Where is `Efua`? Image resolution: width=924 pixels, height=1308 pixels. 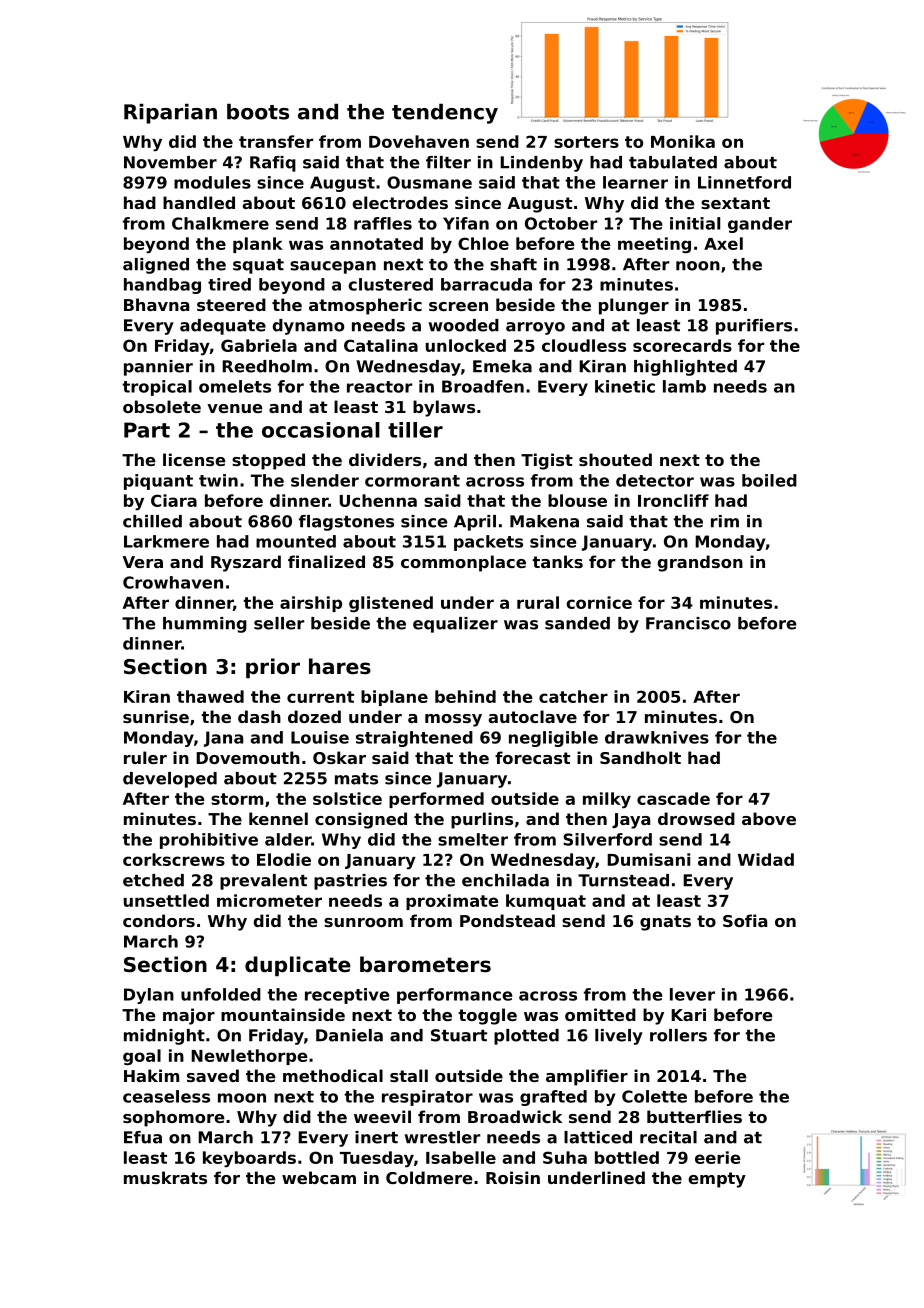 Efua is located at coordinates (143, 1137).
